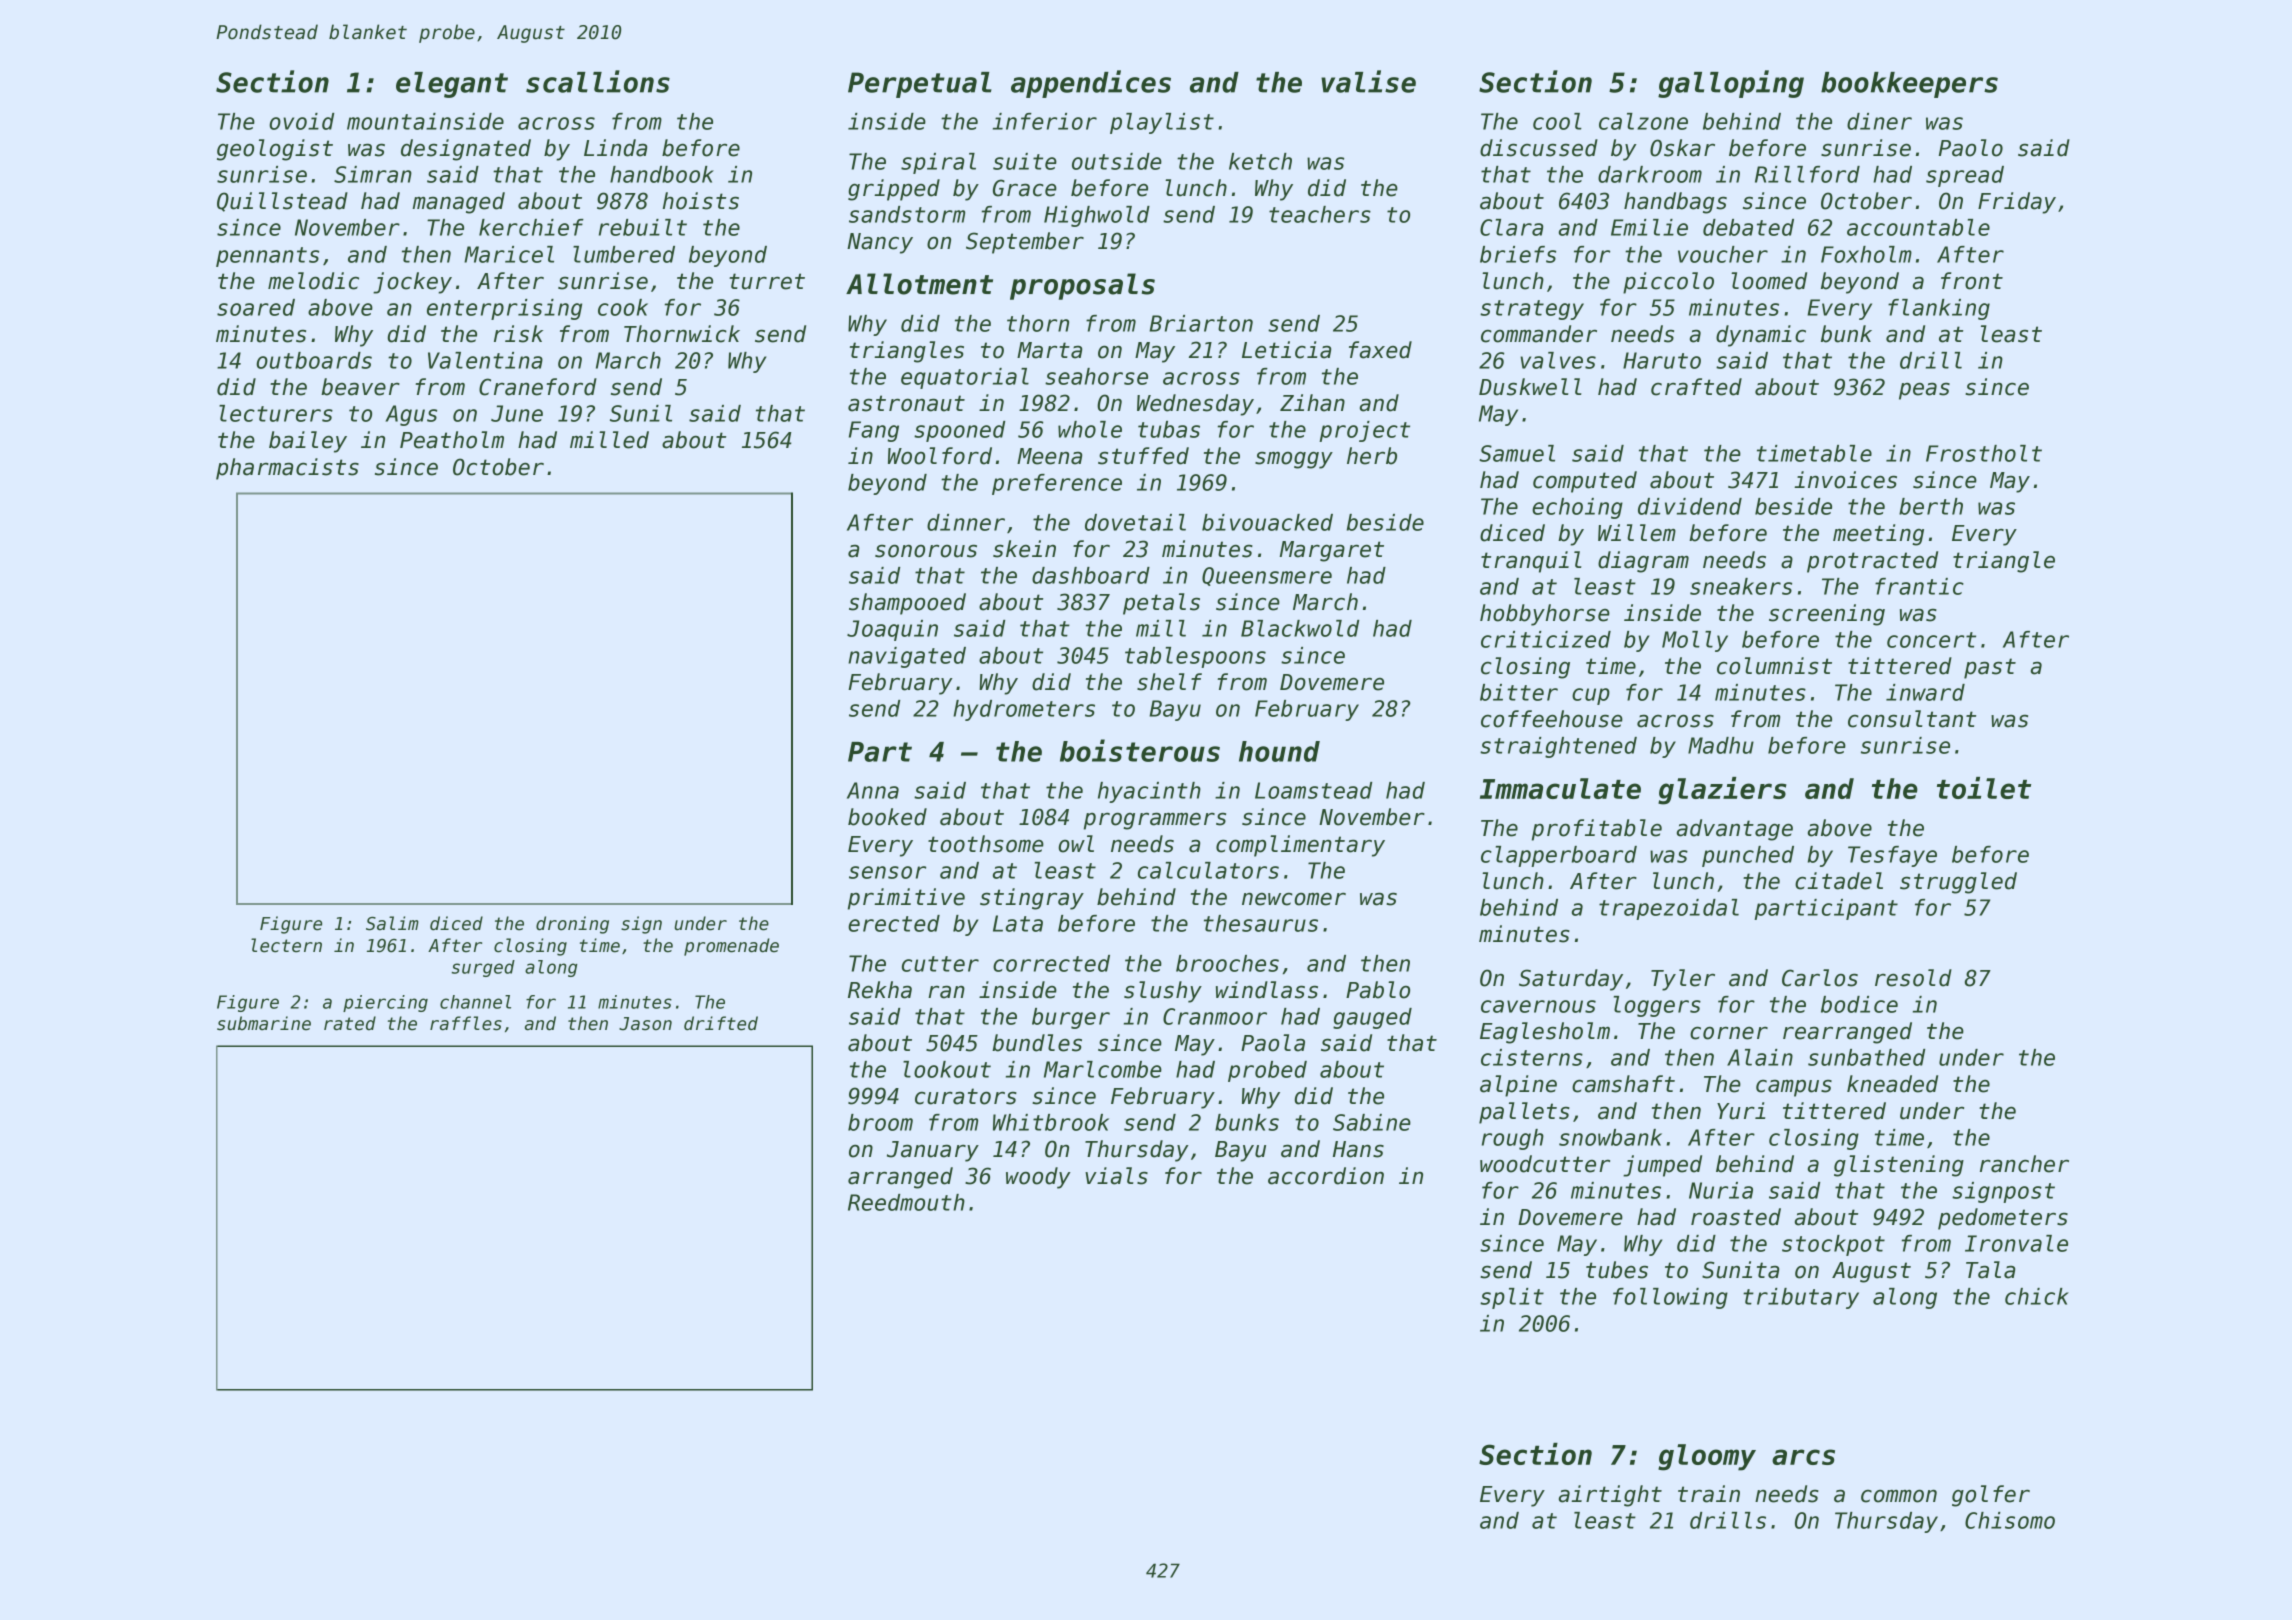 Image resolution: width=2292 pixels, height=1620 pixels. What do you see at coordinates (1892, 1084) in the screenshot?
I see `kneaded` at bounding box center [1892, 1084].
